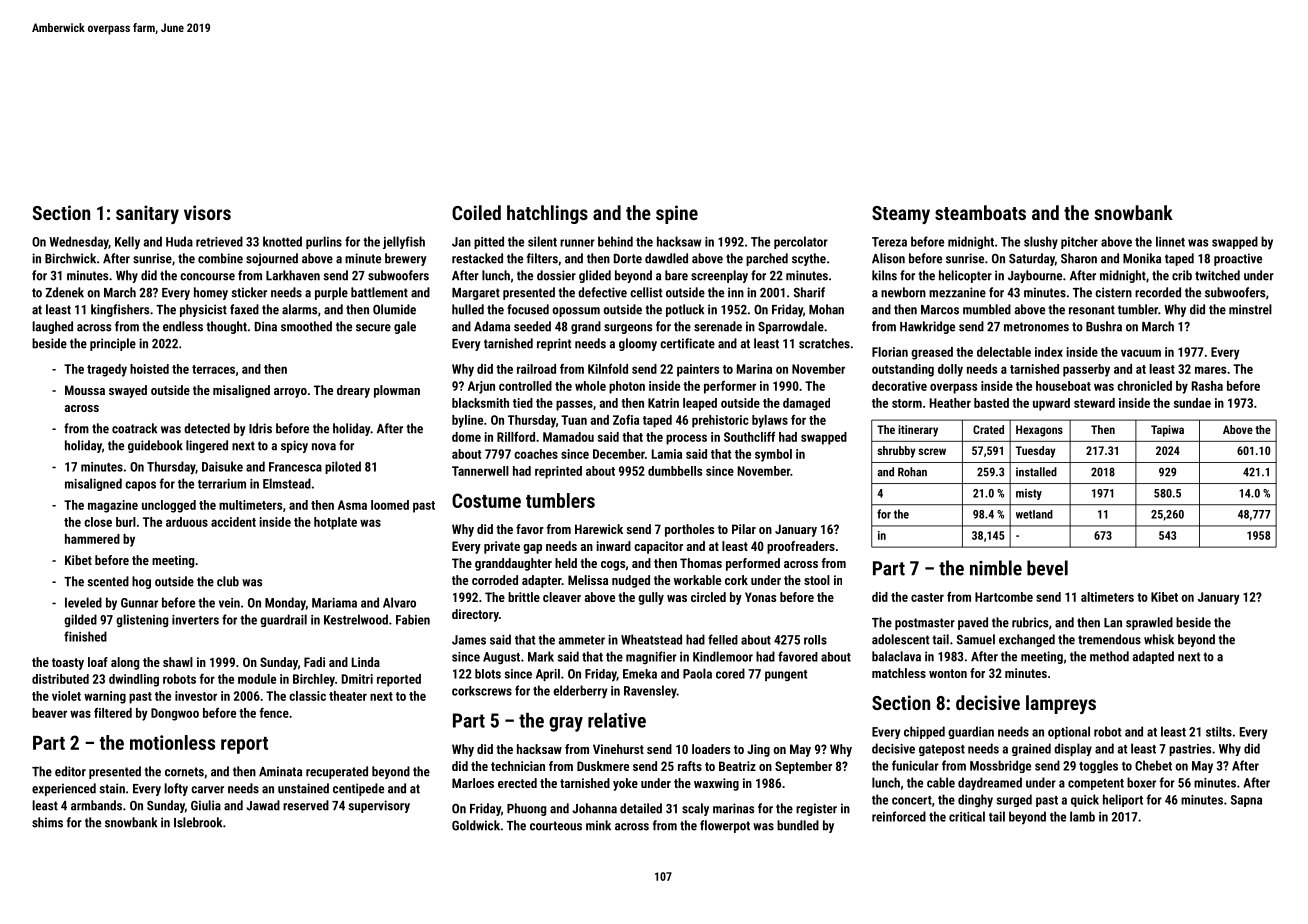 This screenshot has height=924, width=1308. I want to click on Birchwick, so click(70, 258).
